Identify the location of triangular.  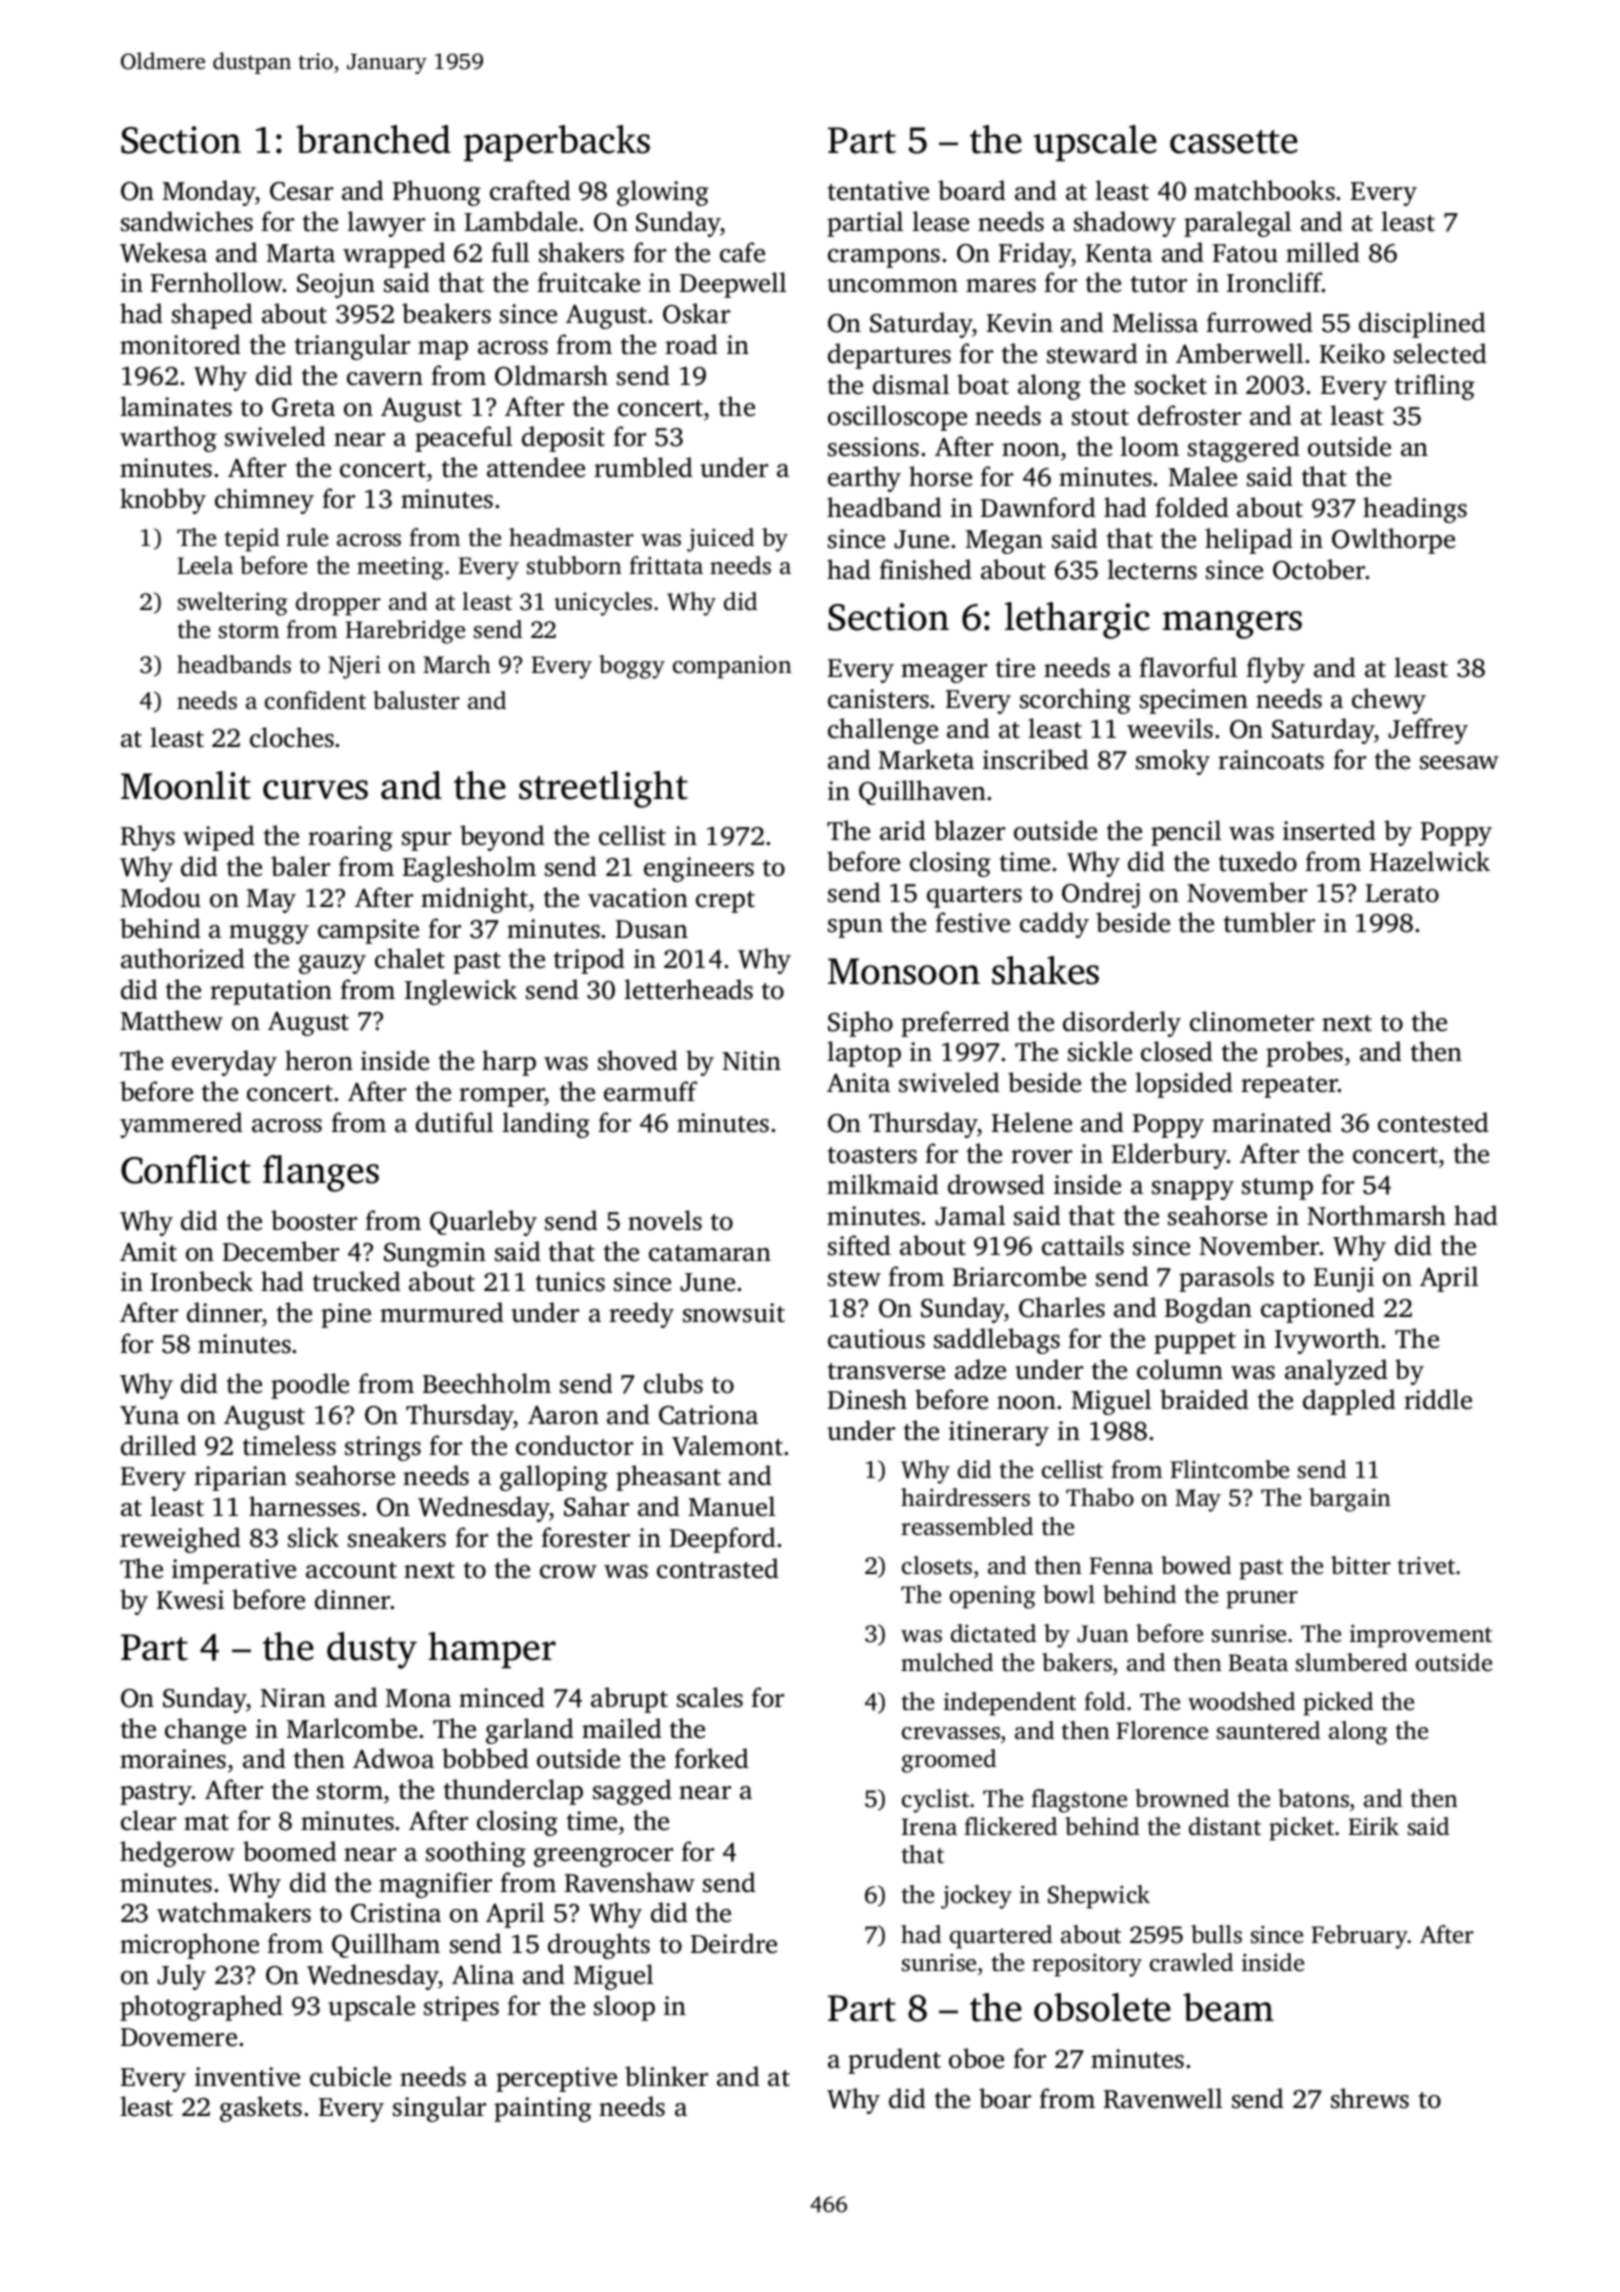
(352, 347).
